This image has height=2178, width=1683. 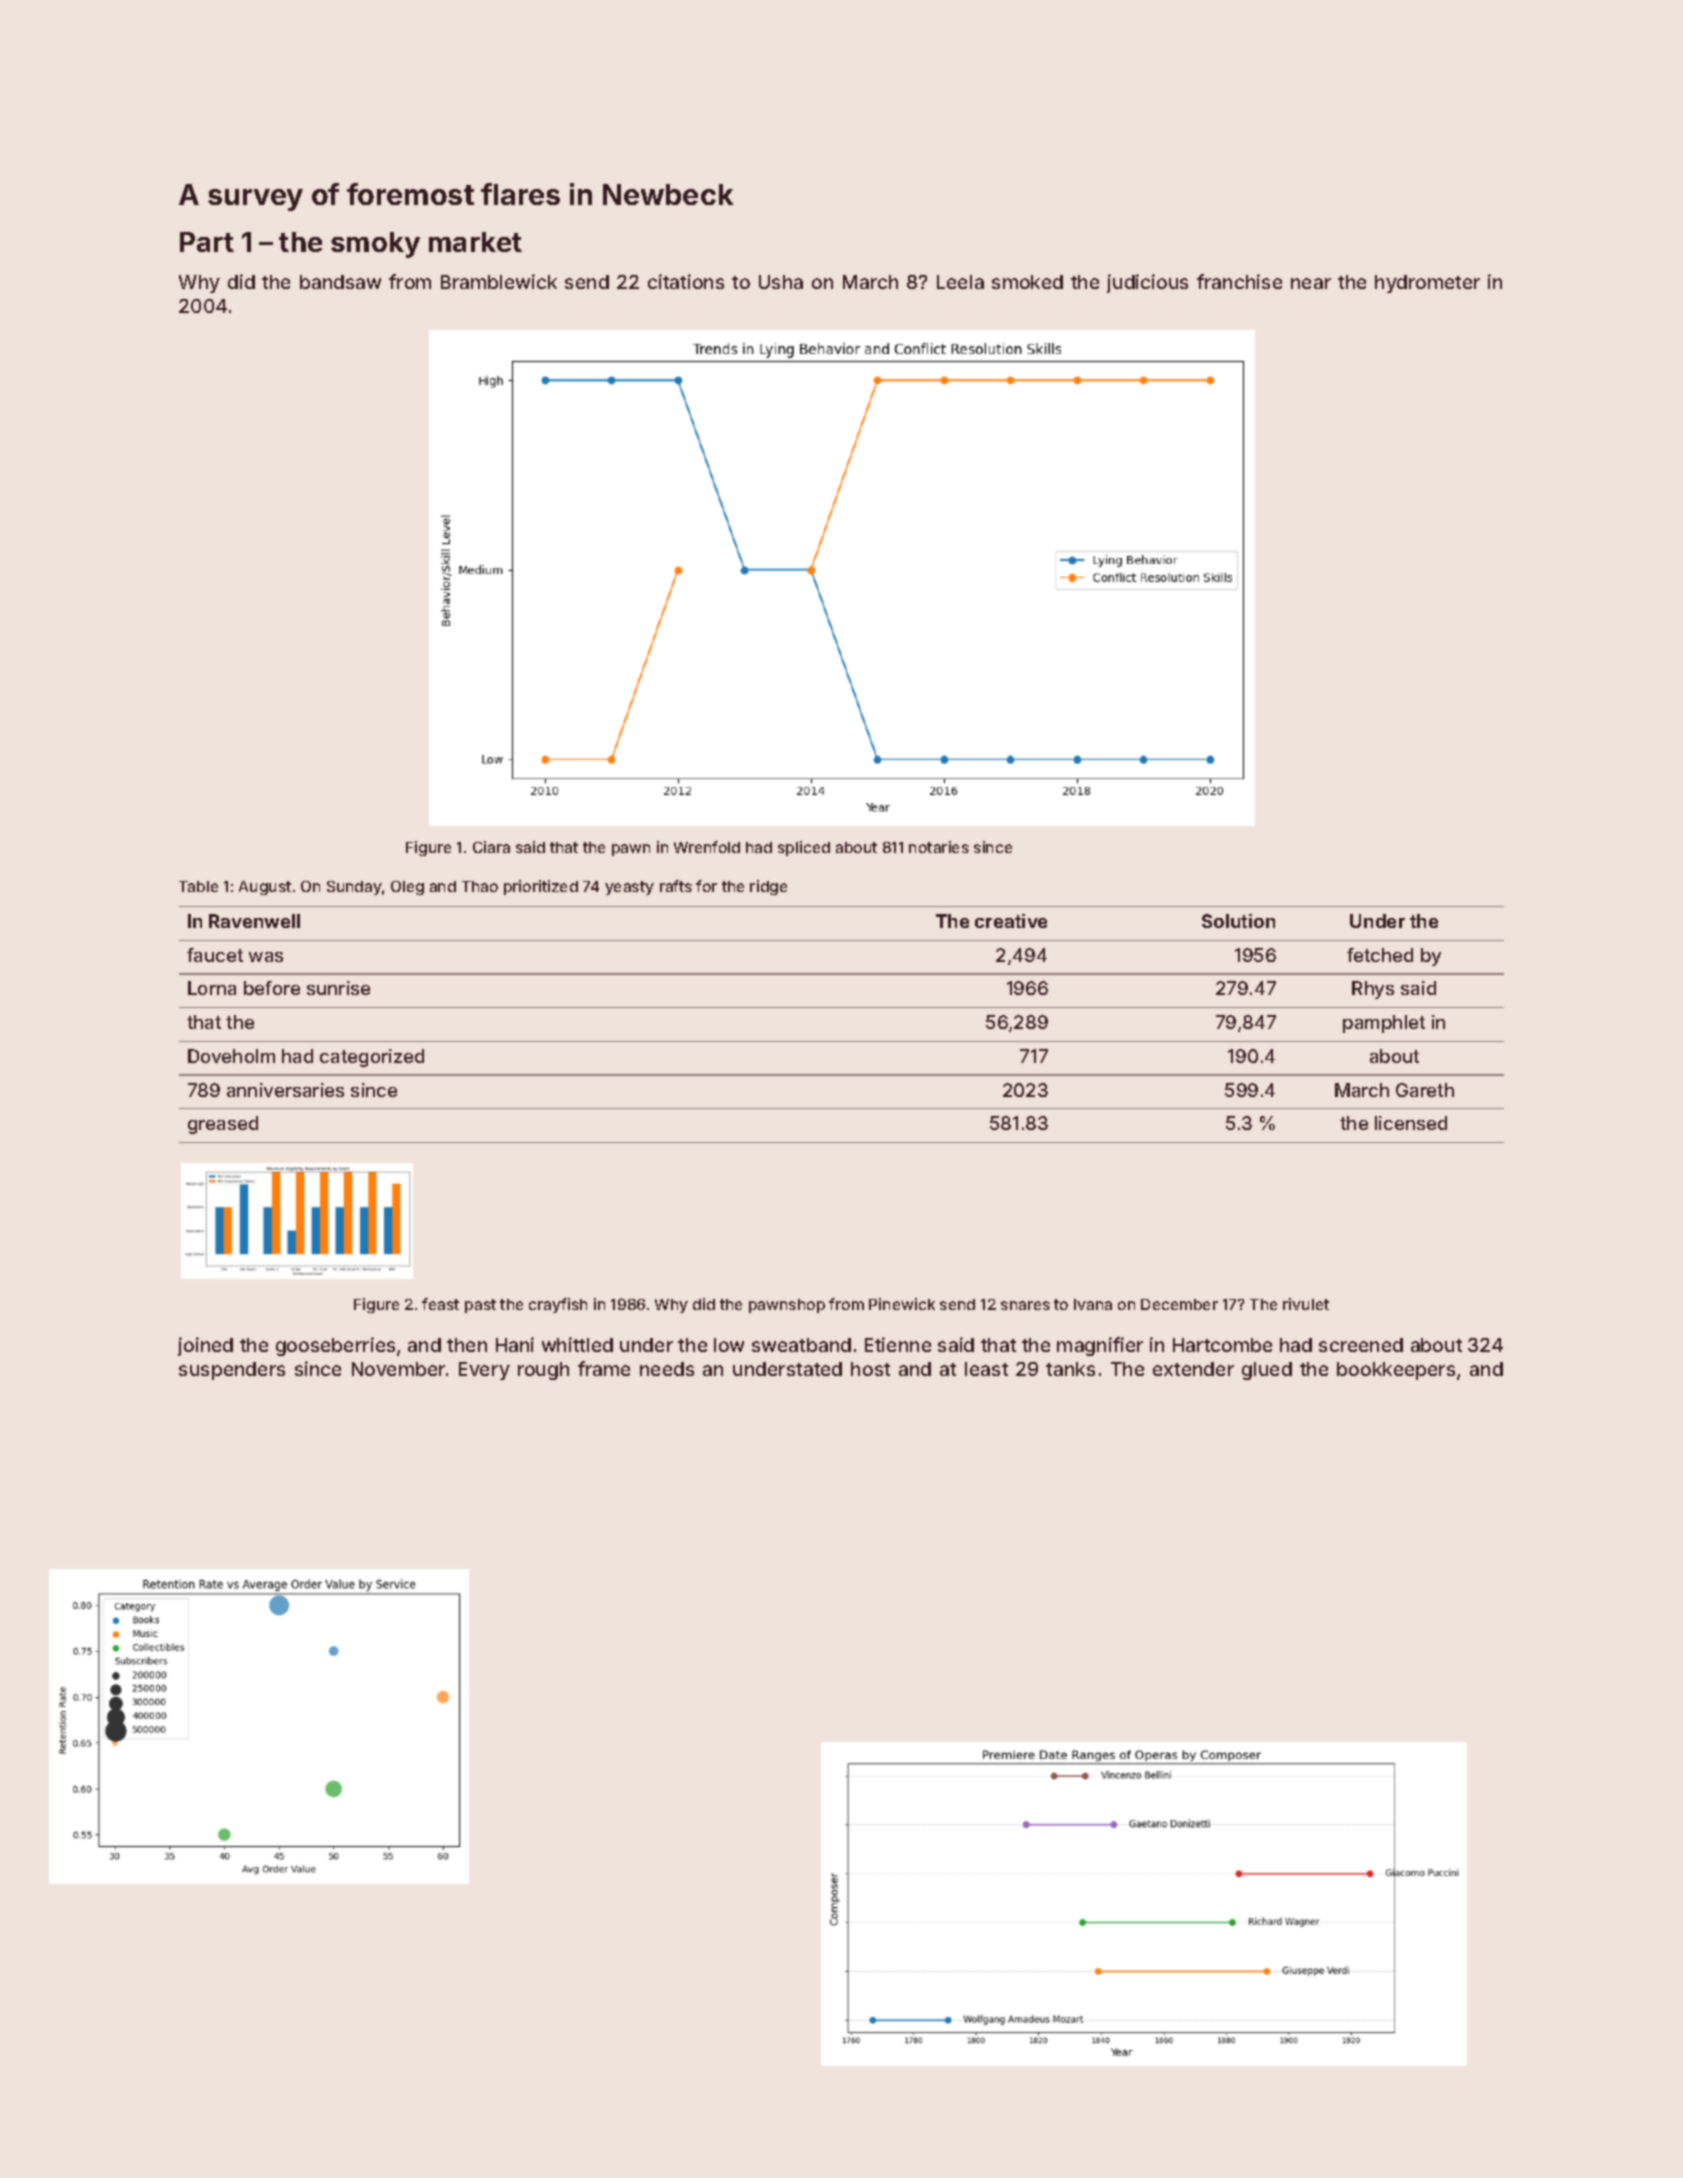 I want to click on Gareth, so click(x=1425, y=1090).
